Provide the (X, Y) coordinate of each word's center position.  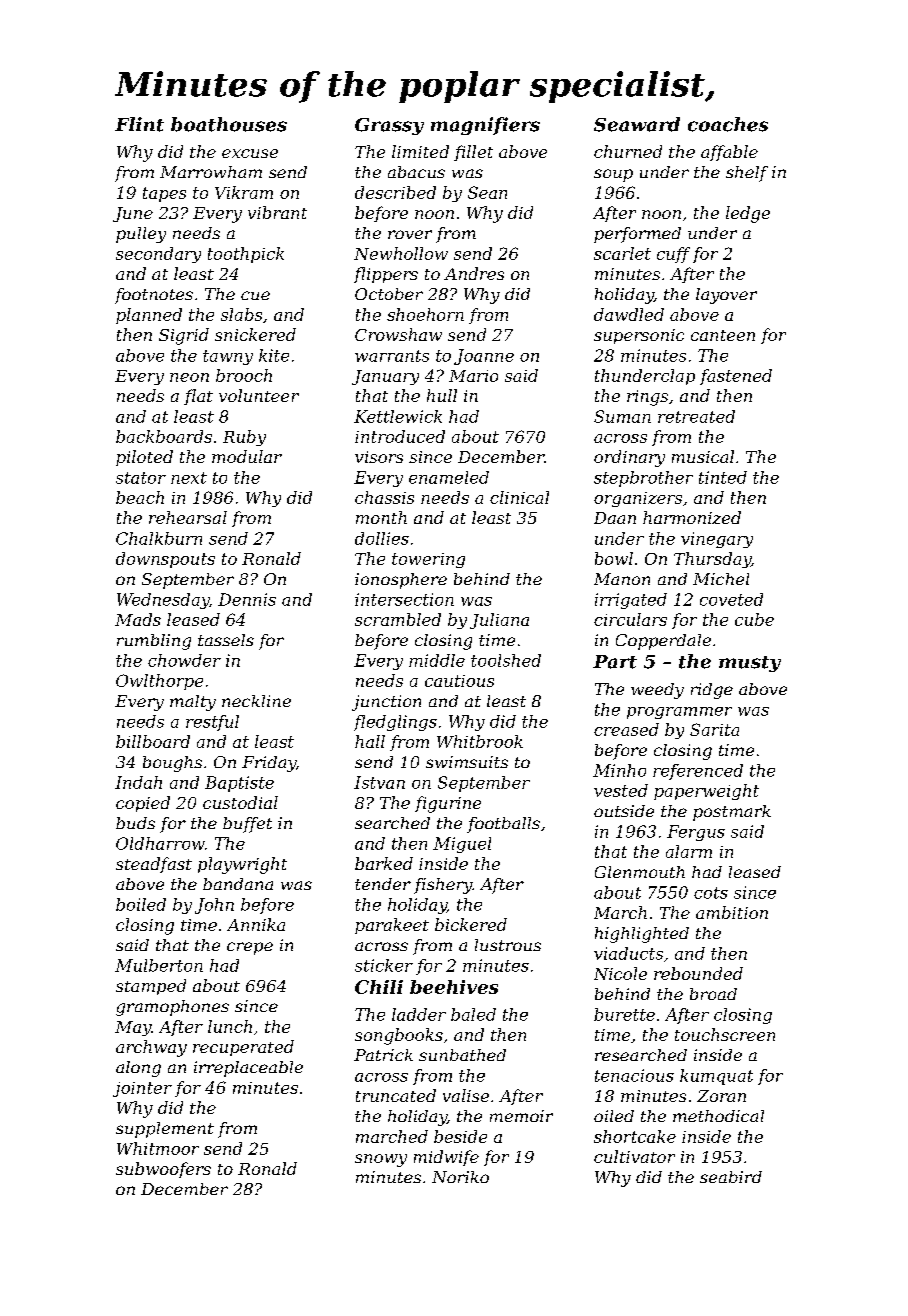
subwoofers (163, 1170)
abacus (416, 172)
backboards (164, 436)
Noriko (460, 1177)
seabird (731, 1177)
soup (613, 175)
